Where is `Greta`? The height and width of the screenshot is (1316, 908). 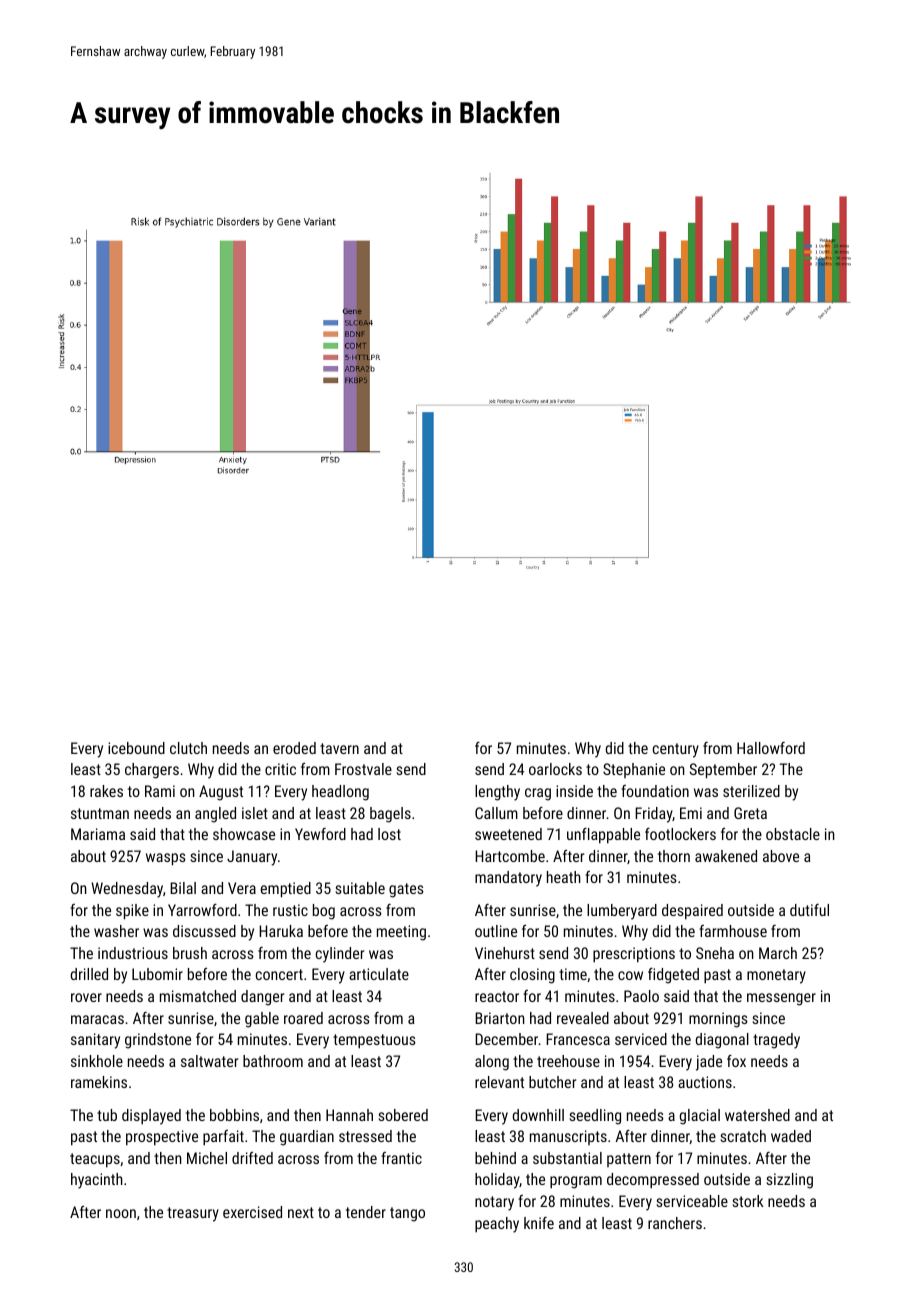
Greta is located at coordinates (750, 813).
